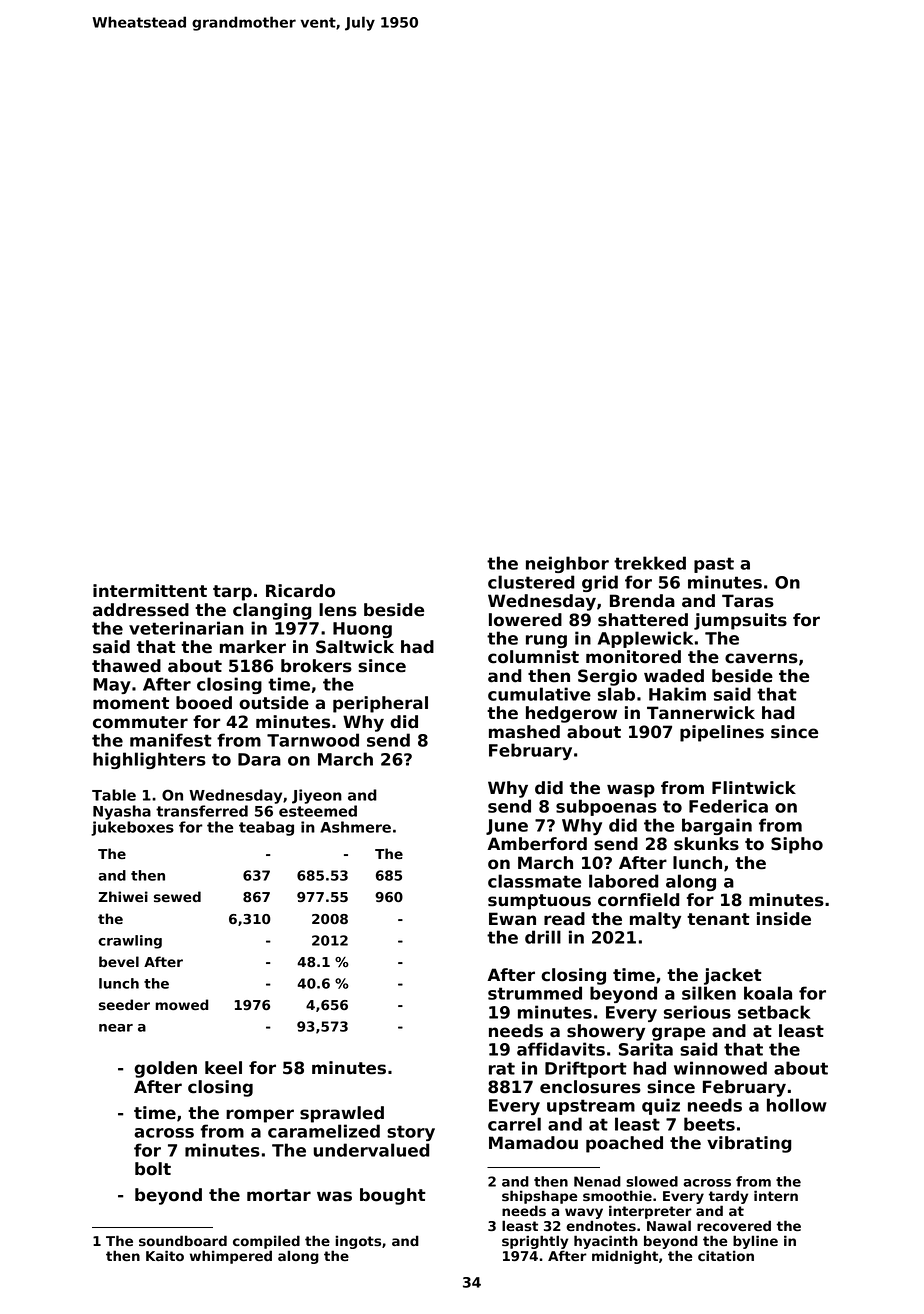 This screenshot has width=924, height=1314. Describe the element at coordinates (355, 647) in the screenshot. I see `Saltwick` at that location.
